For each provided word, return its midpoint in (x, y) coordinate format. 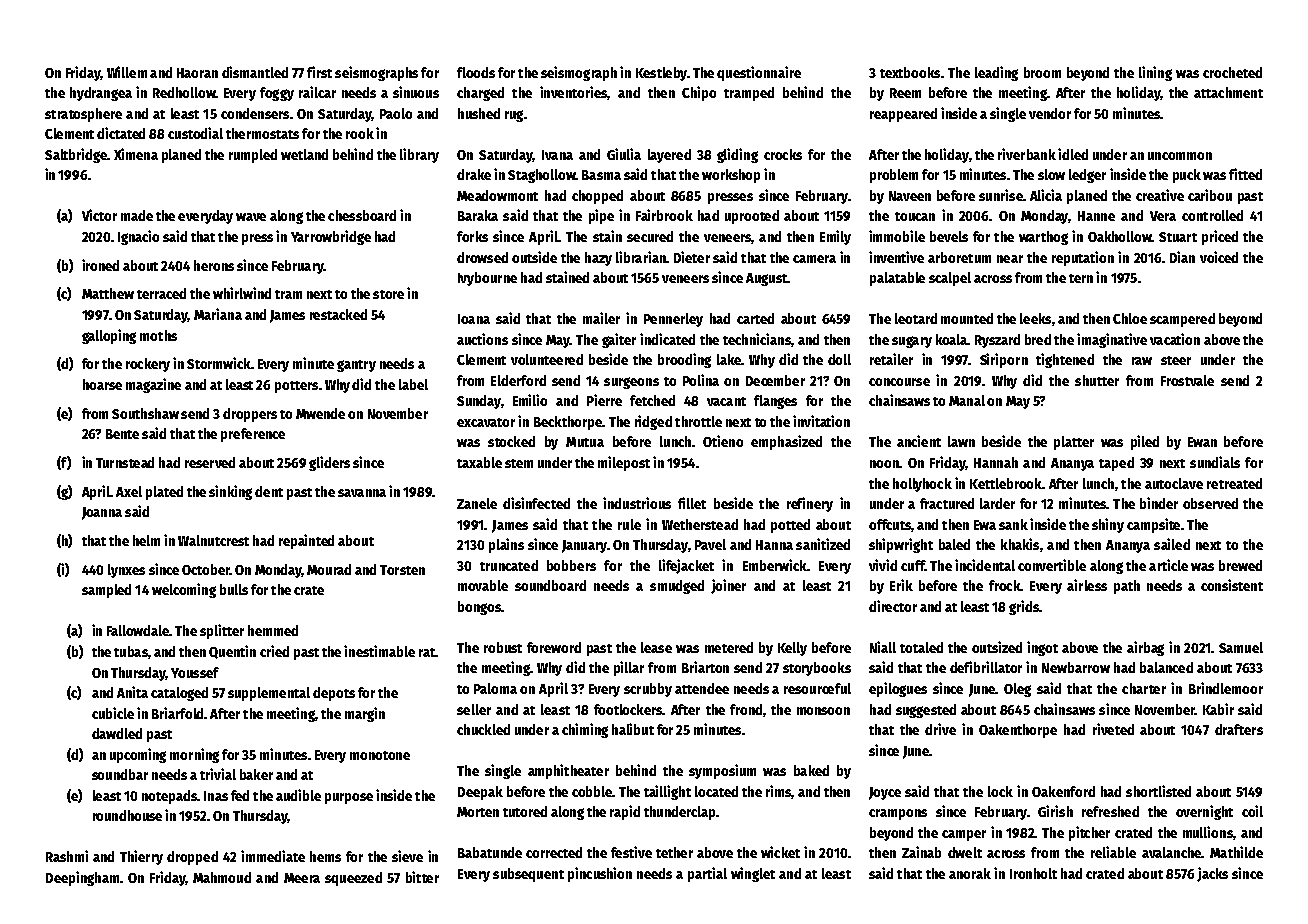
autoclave (1174, 483)
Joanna (102, 513)
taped (1116, 464)
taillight (667, 792)
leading (996, 73)
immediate (273, 856)
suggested (926, 711)
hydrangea (101, 94)
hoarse (102, 384)
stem (519, 463)
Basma (601, 175)
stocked (511, 441)
